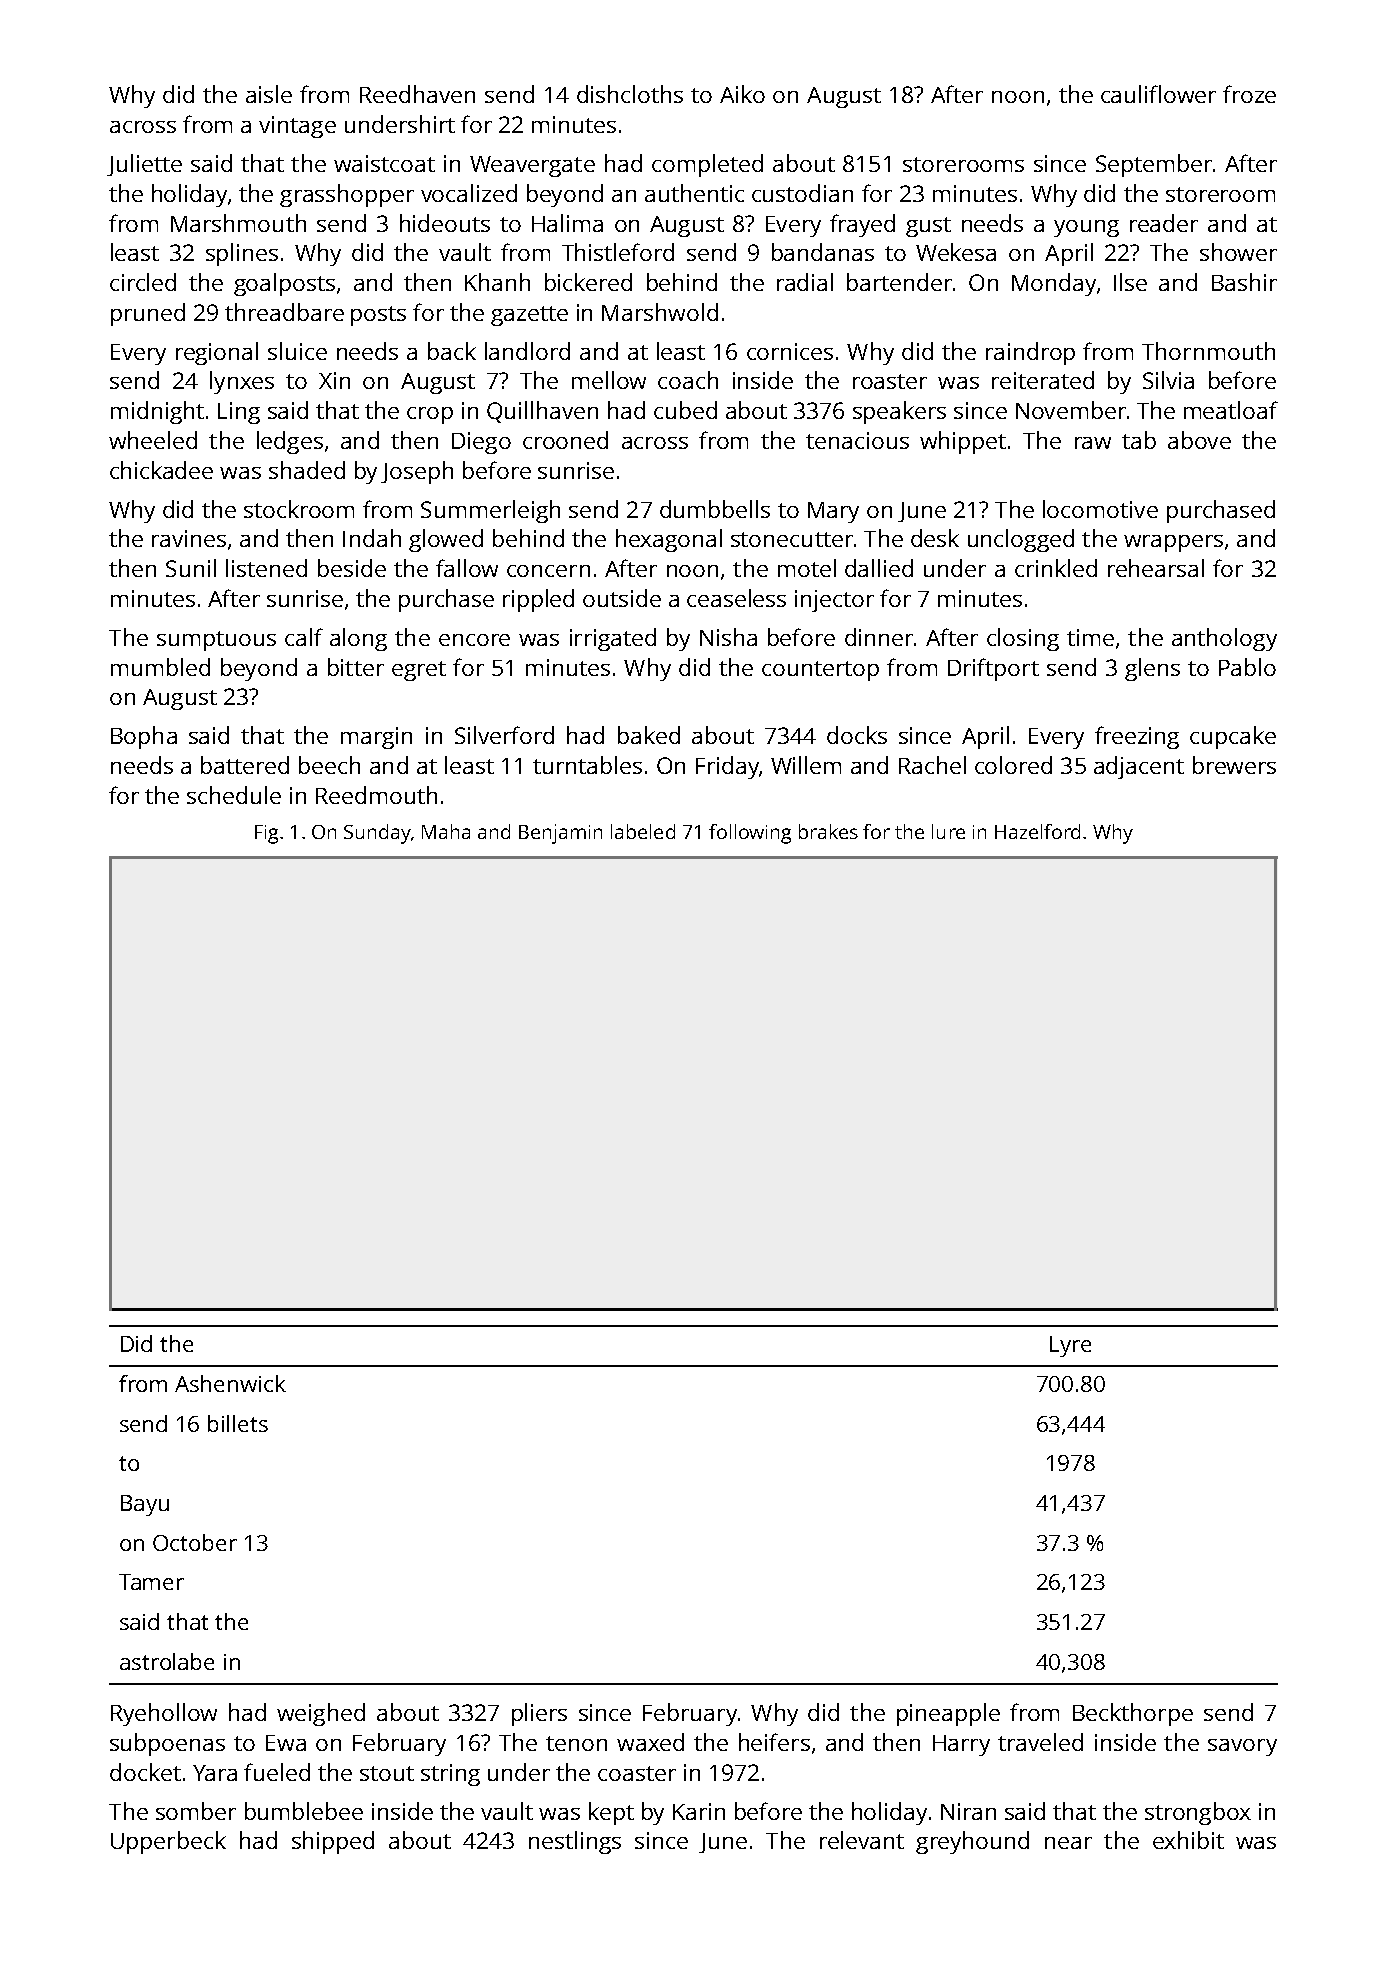 This screenshot has height=1969, width=1386. What do you see at coordinates (750, 834) in the screenshot?
I see `following` at bounding box center [750, 834].
